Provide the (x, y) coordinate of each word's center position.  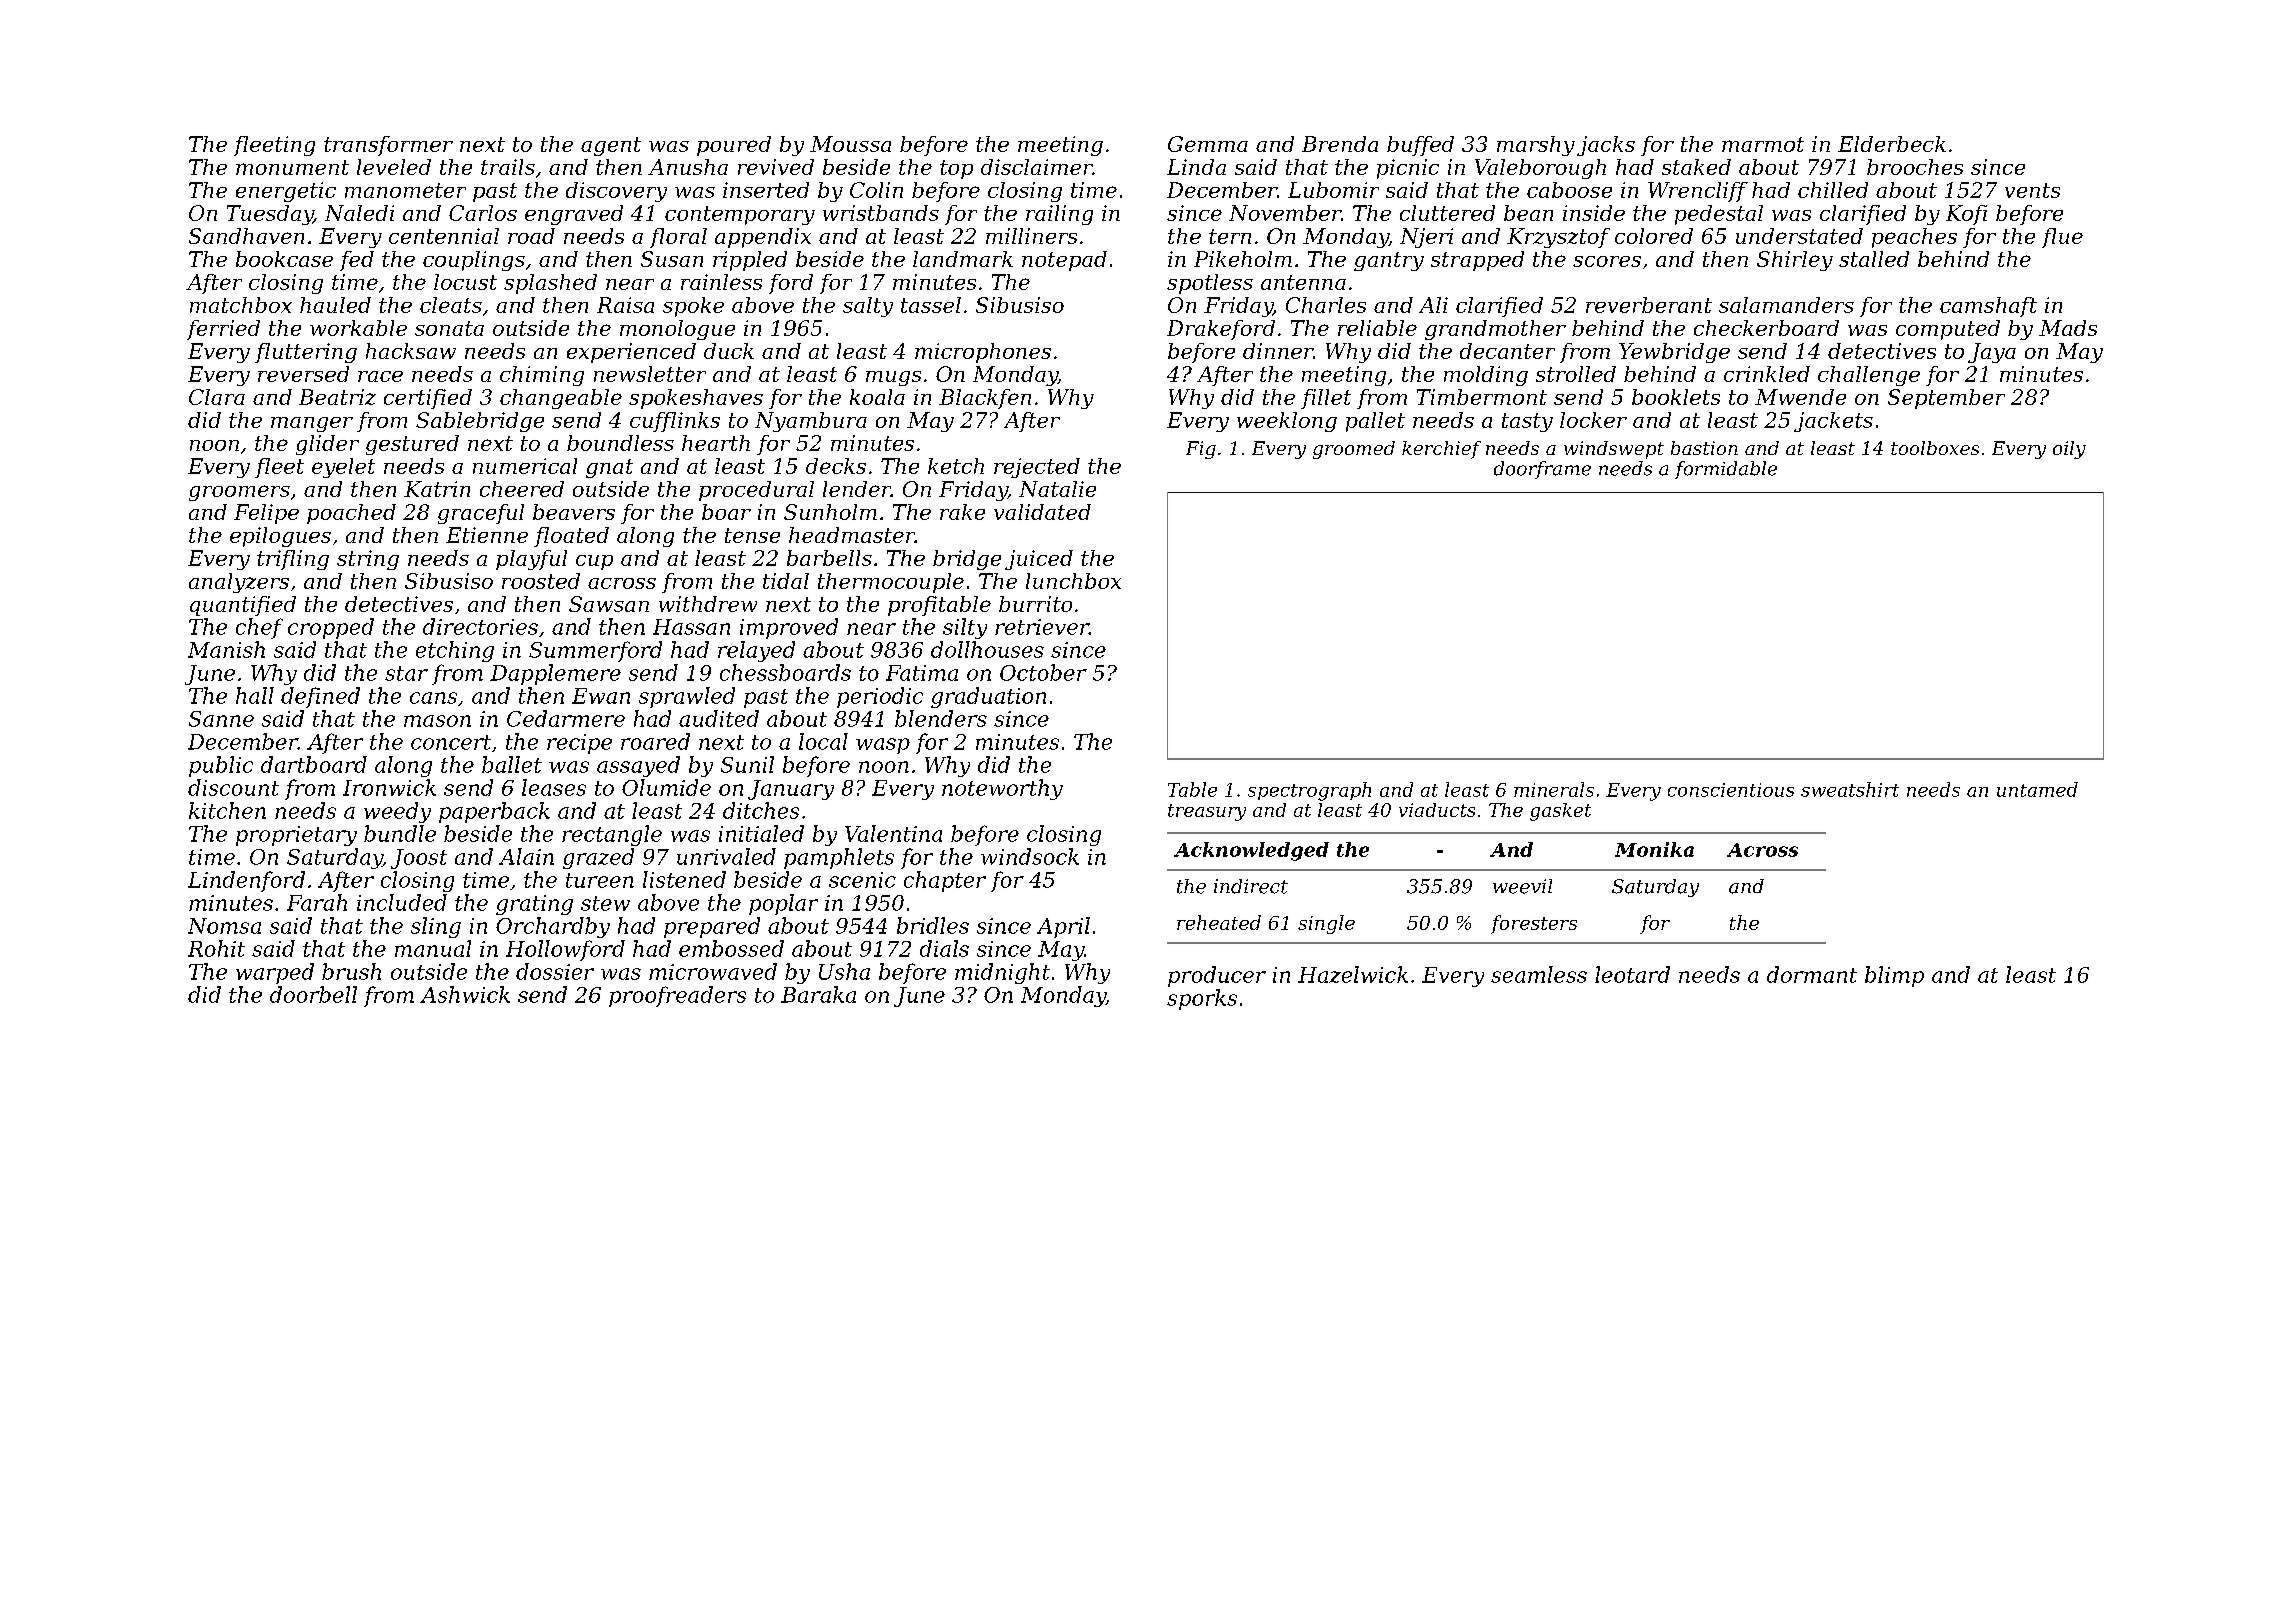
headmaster (852, 535)
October (1043, 672)
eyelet (343, 468)
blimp (1894, 976)
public (221, 766)
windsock (1030, 856)
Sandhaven (246, 236)
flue (2062, 238)
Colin (876, 190)
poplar (783, 904)
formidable (1726, 470)
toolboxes (1935, 448)
